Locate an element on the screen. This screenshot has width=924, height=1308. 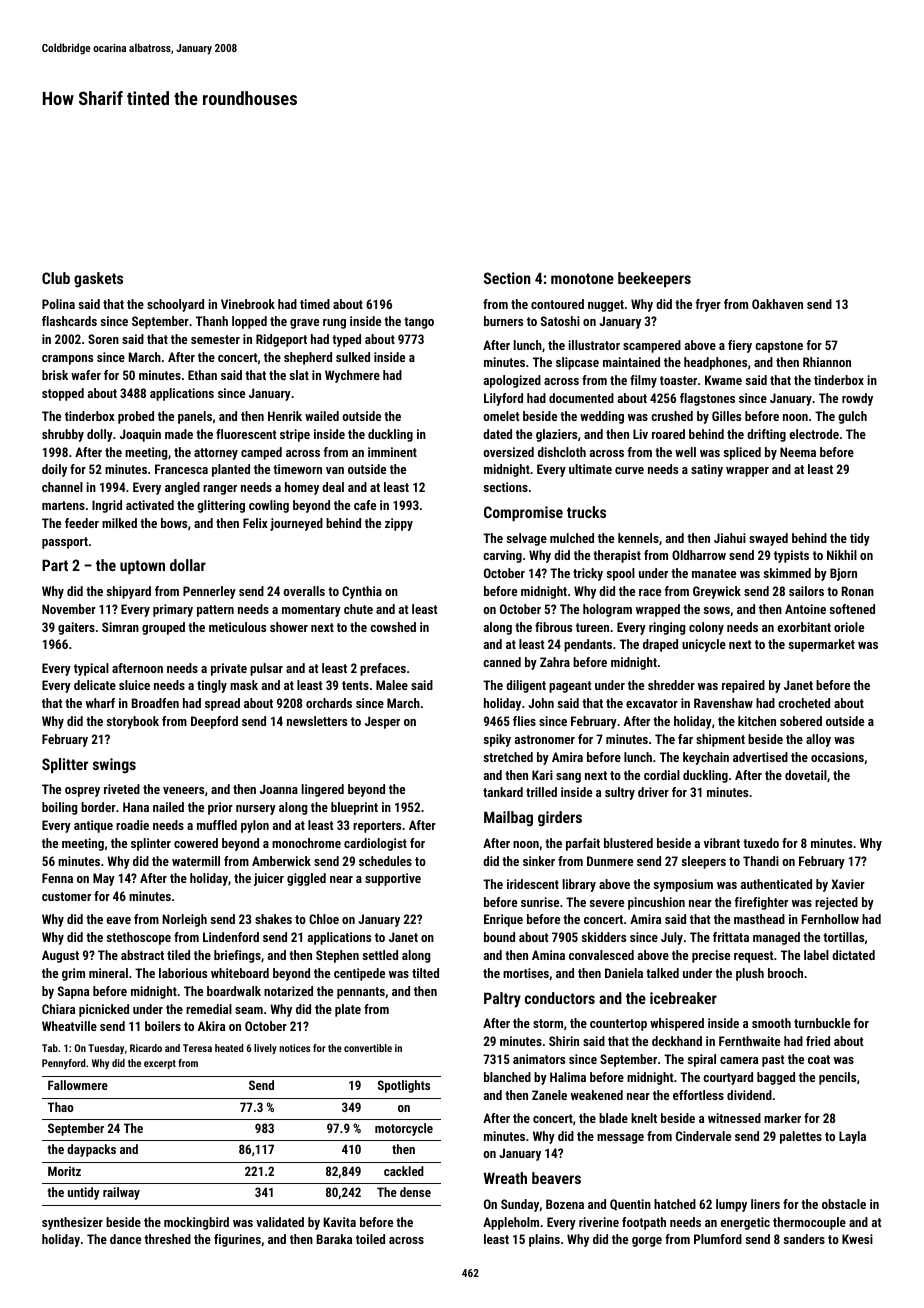
beekeepers is located at coordinates (654, 279).
